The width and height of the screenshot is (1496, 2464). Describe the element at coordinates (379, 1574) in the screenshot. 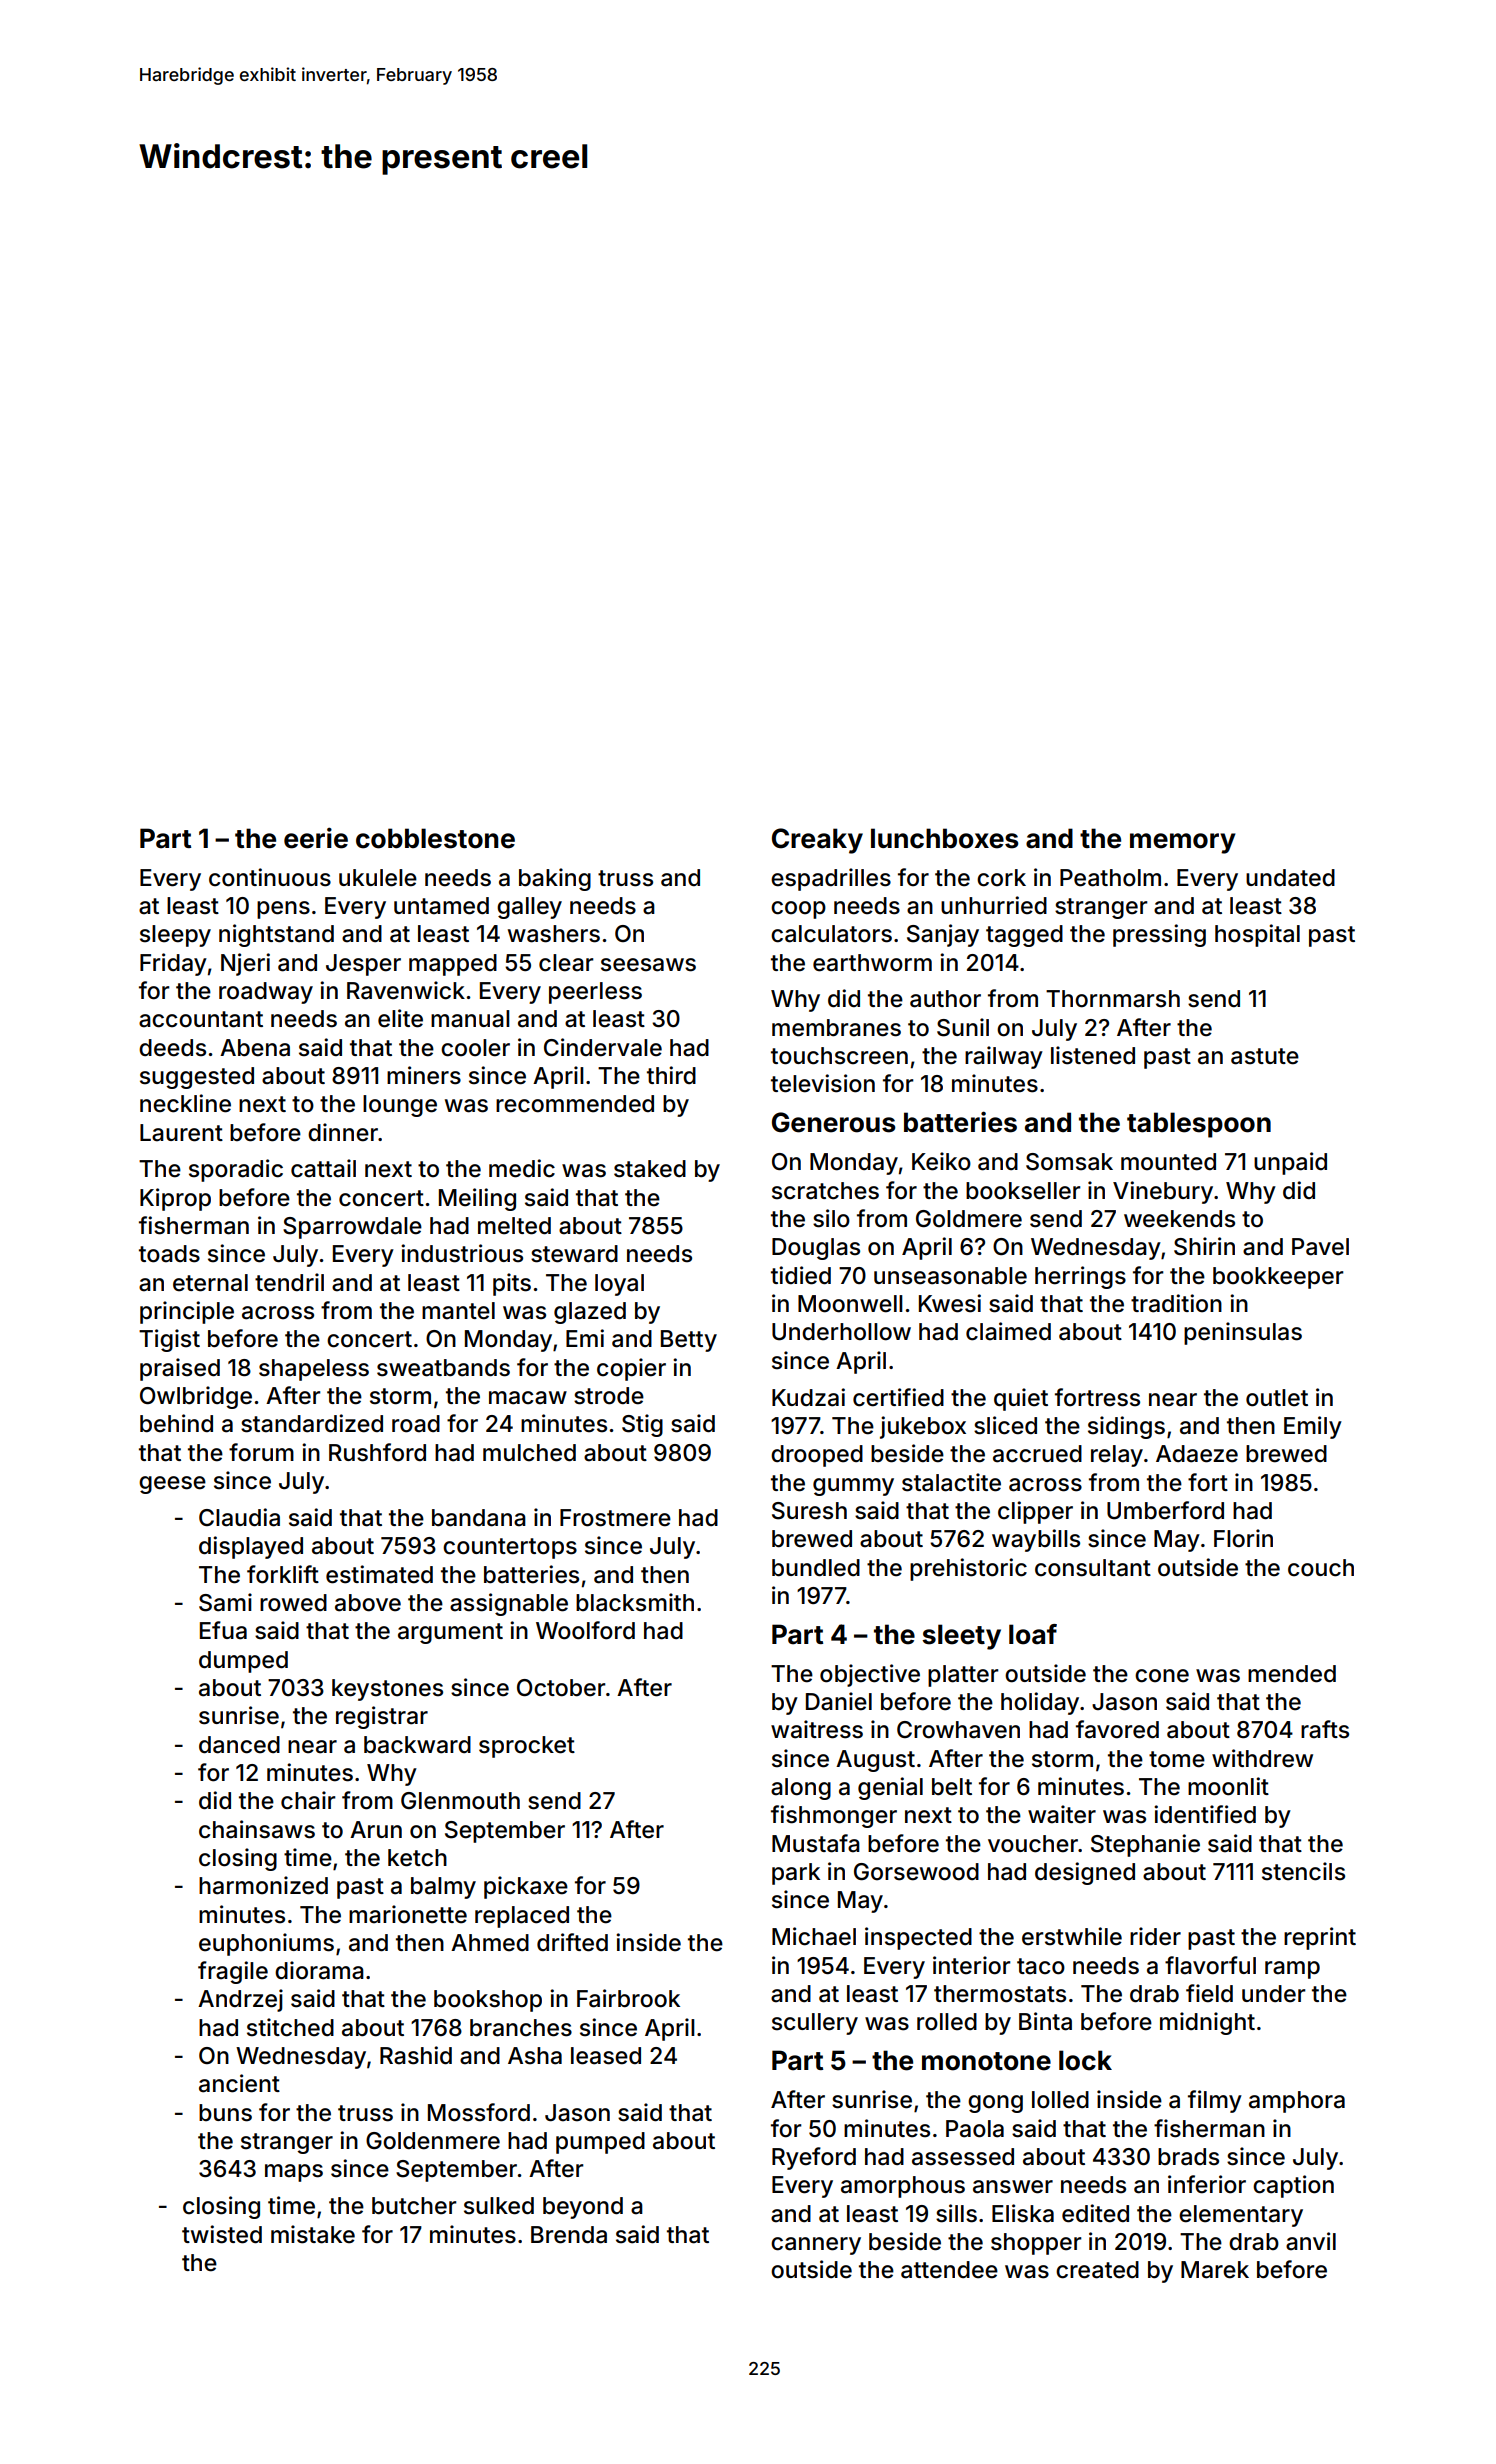

I see `estimated` at that location.
